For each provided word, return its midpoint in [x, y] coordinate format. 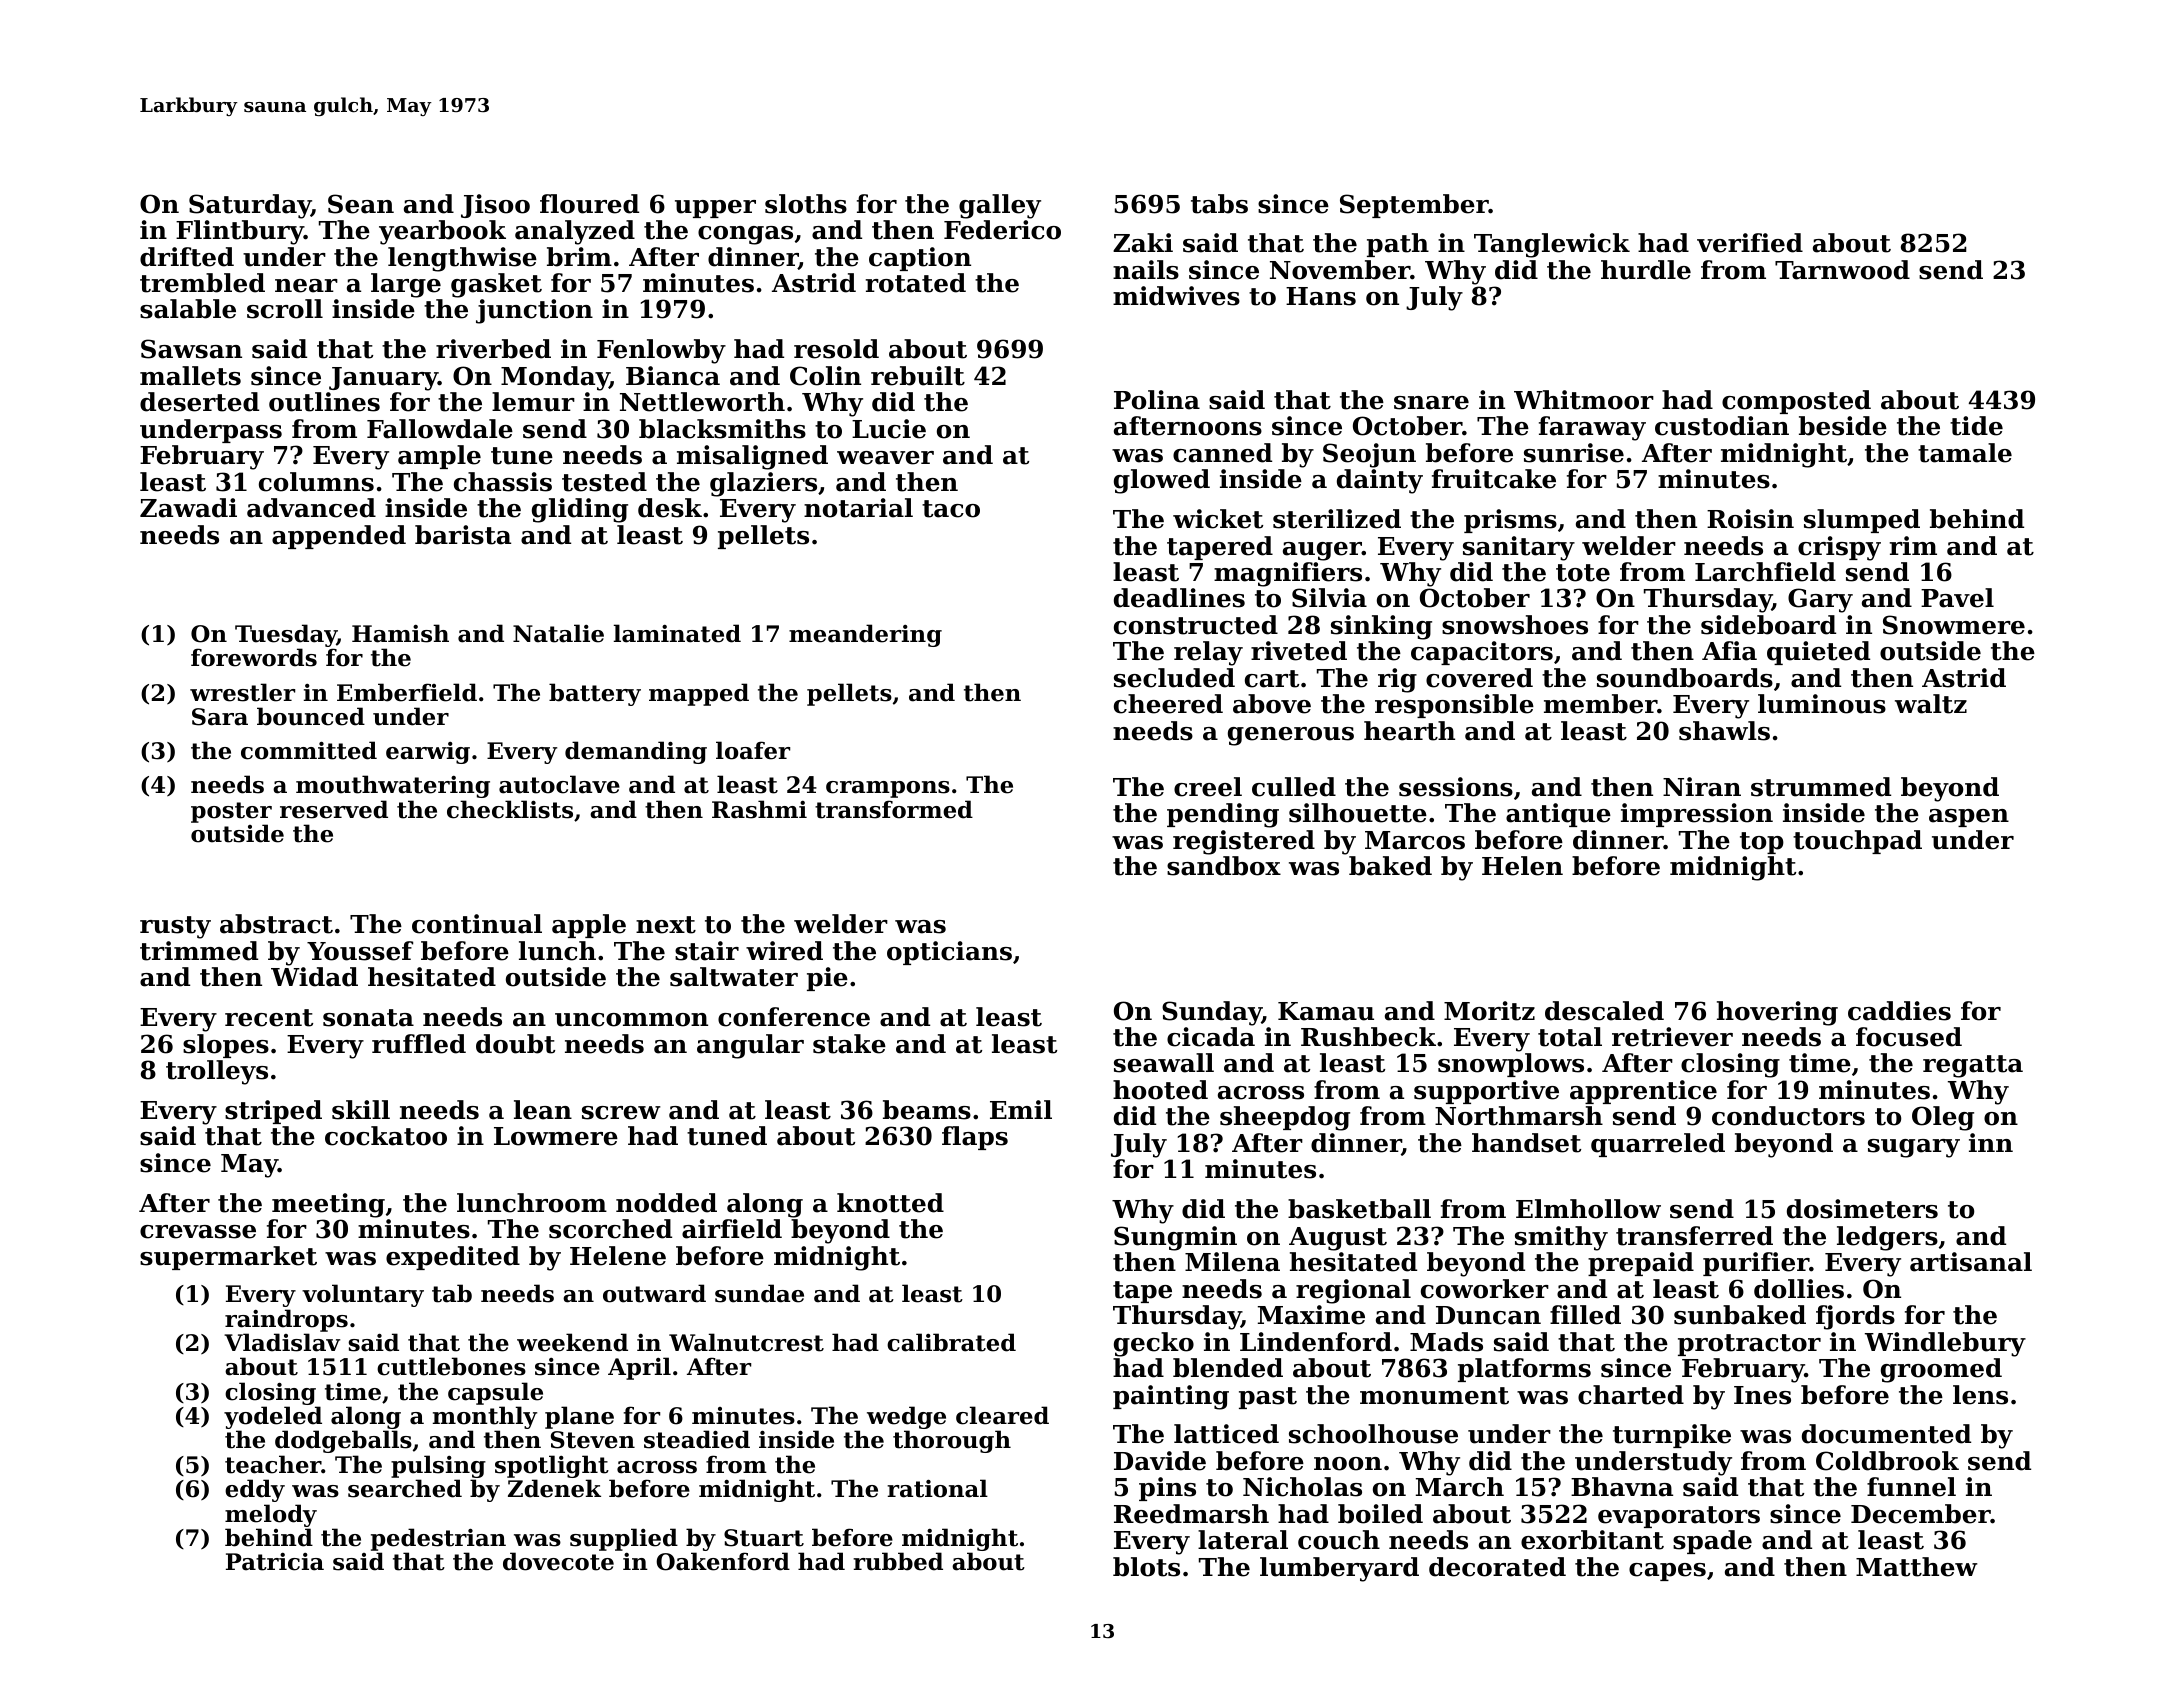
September [1414, 206]
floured [589, 204]
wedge [906, 1418]
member [1600, 704]
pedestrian [438, 1539]
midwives [1176, 296]
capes [1667, 1572]
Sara [220, 717]
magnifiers [1288, 574]
